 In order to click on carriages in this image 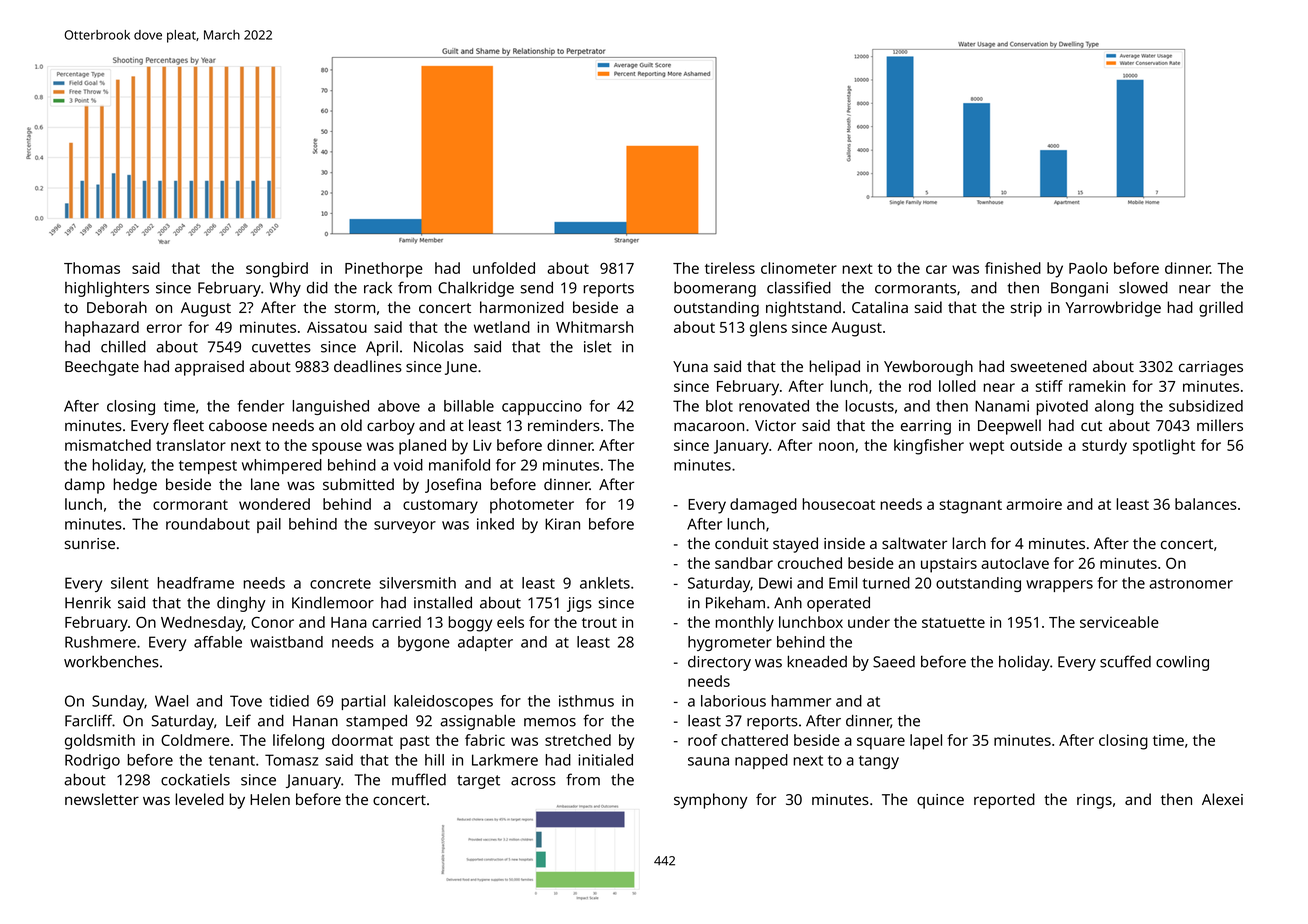, I will do `click(1211, 368)`.
